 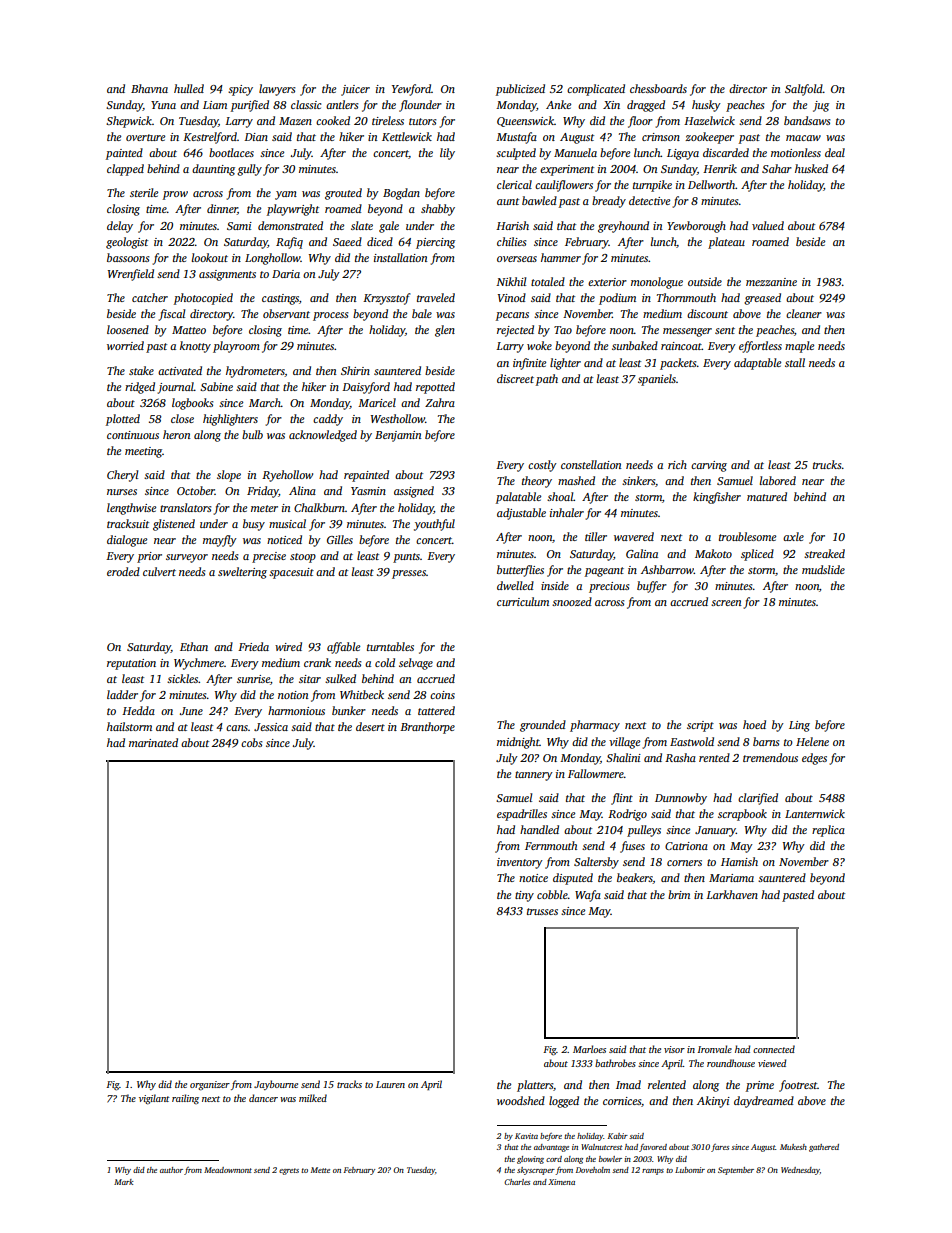 I want to click on snoozed, so click(x=572, y=601).
